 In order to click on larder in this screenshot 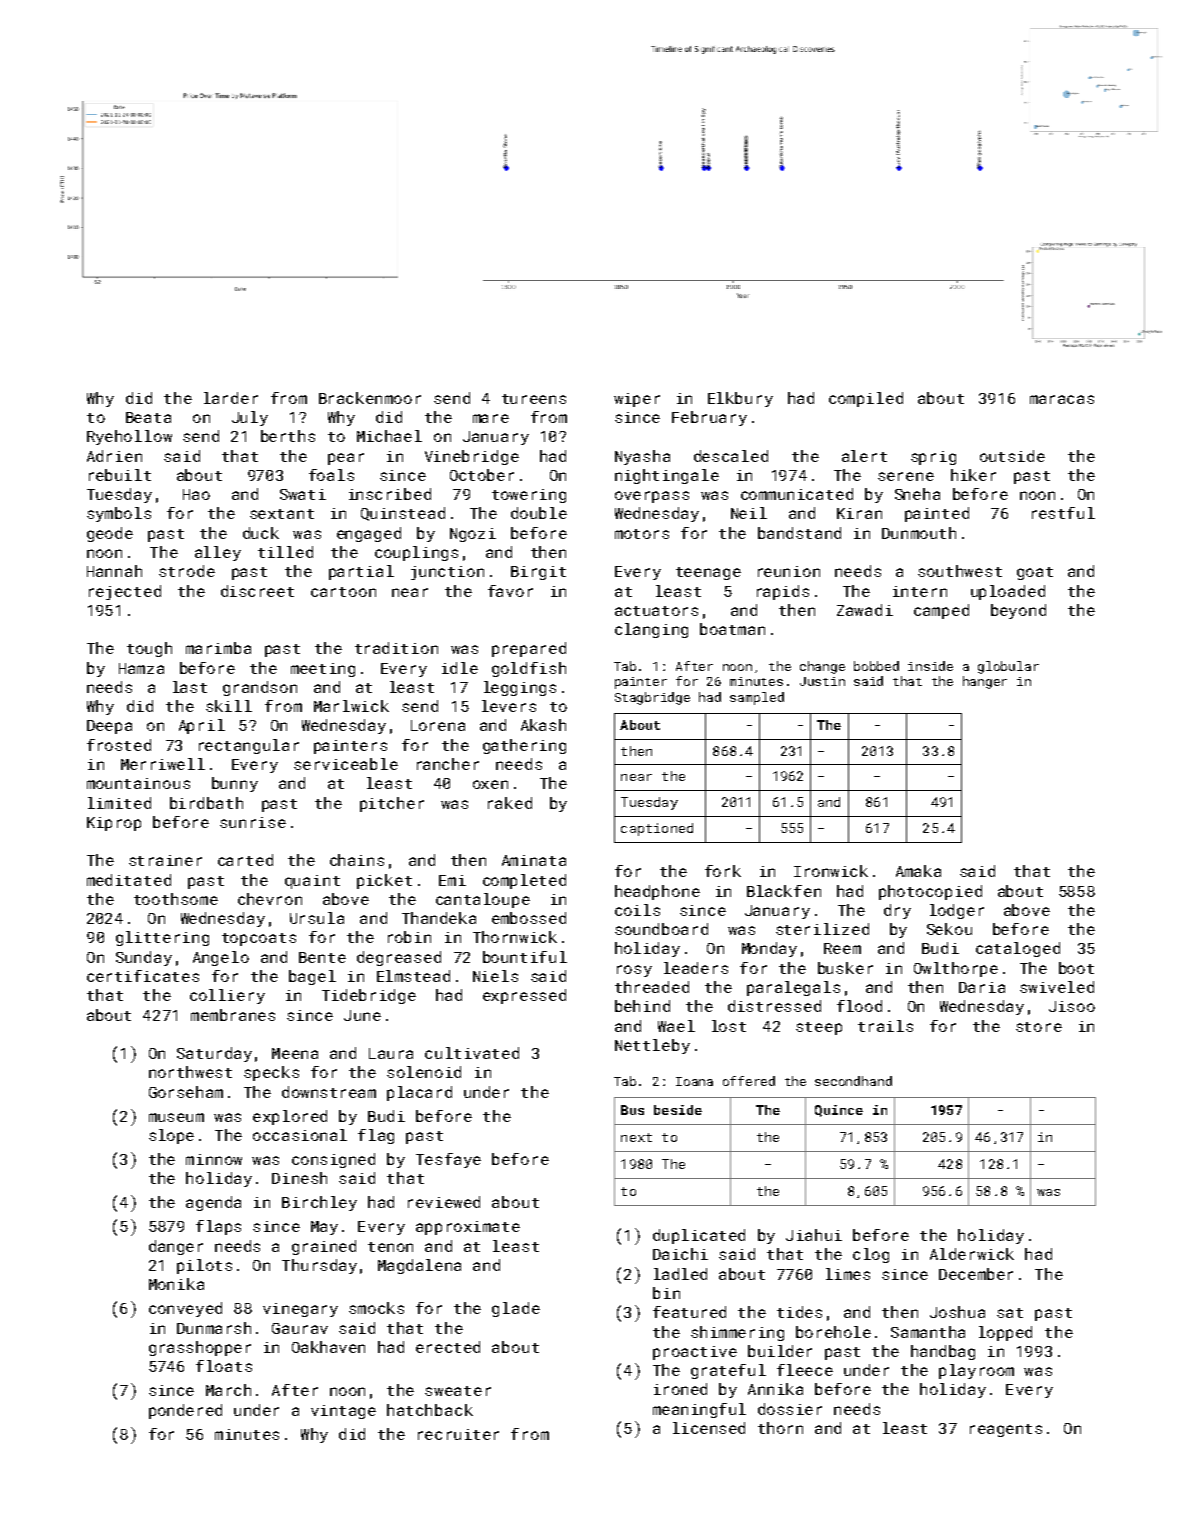, I will do `click(231, 398)`.
